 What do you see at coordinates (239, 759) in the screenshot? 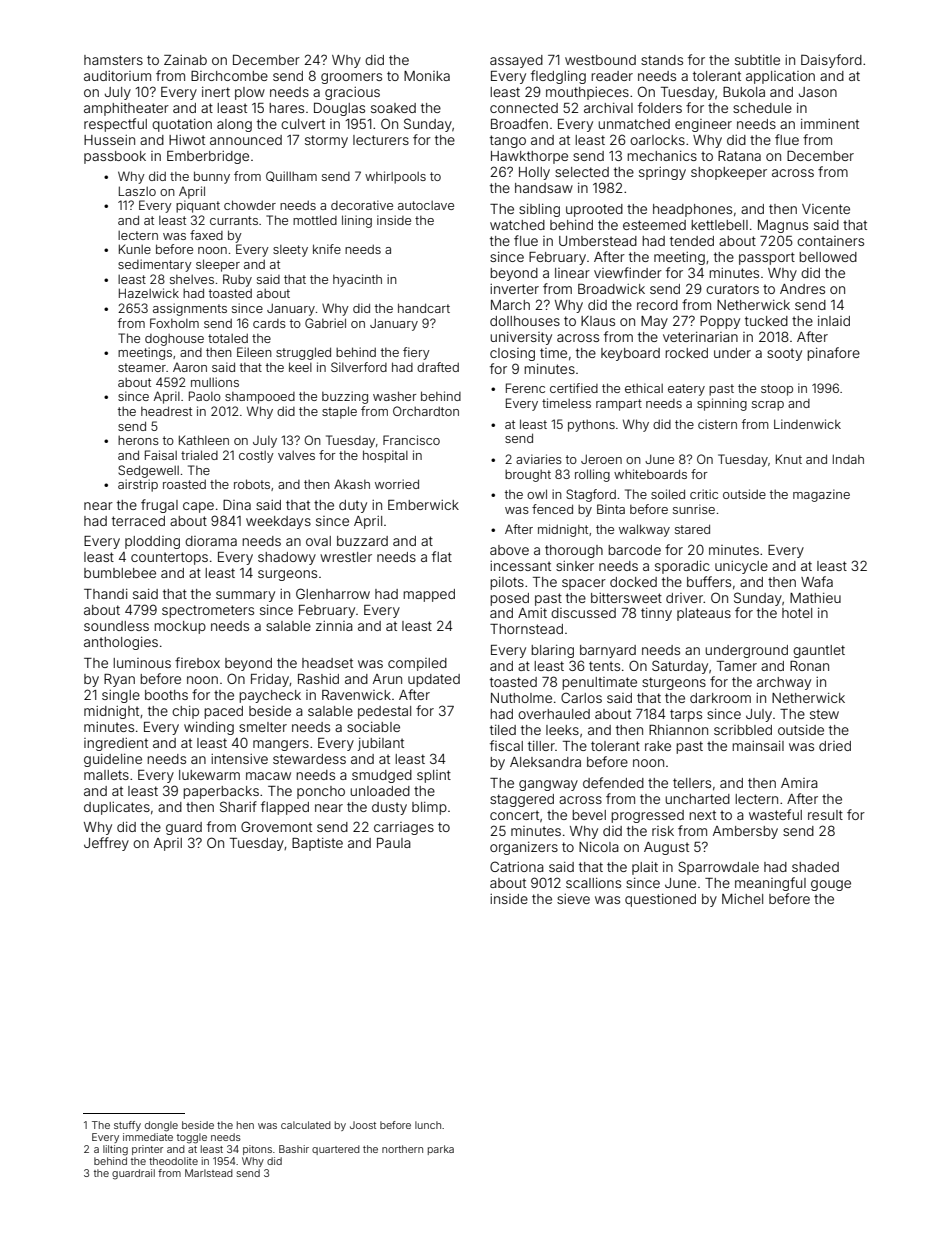
I see `intensive` at bounding box center [239, 759].
